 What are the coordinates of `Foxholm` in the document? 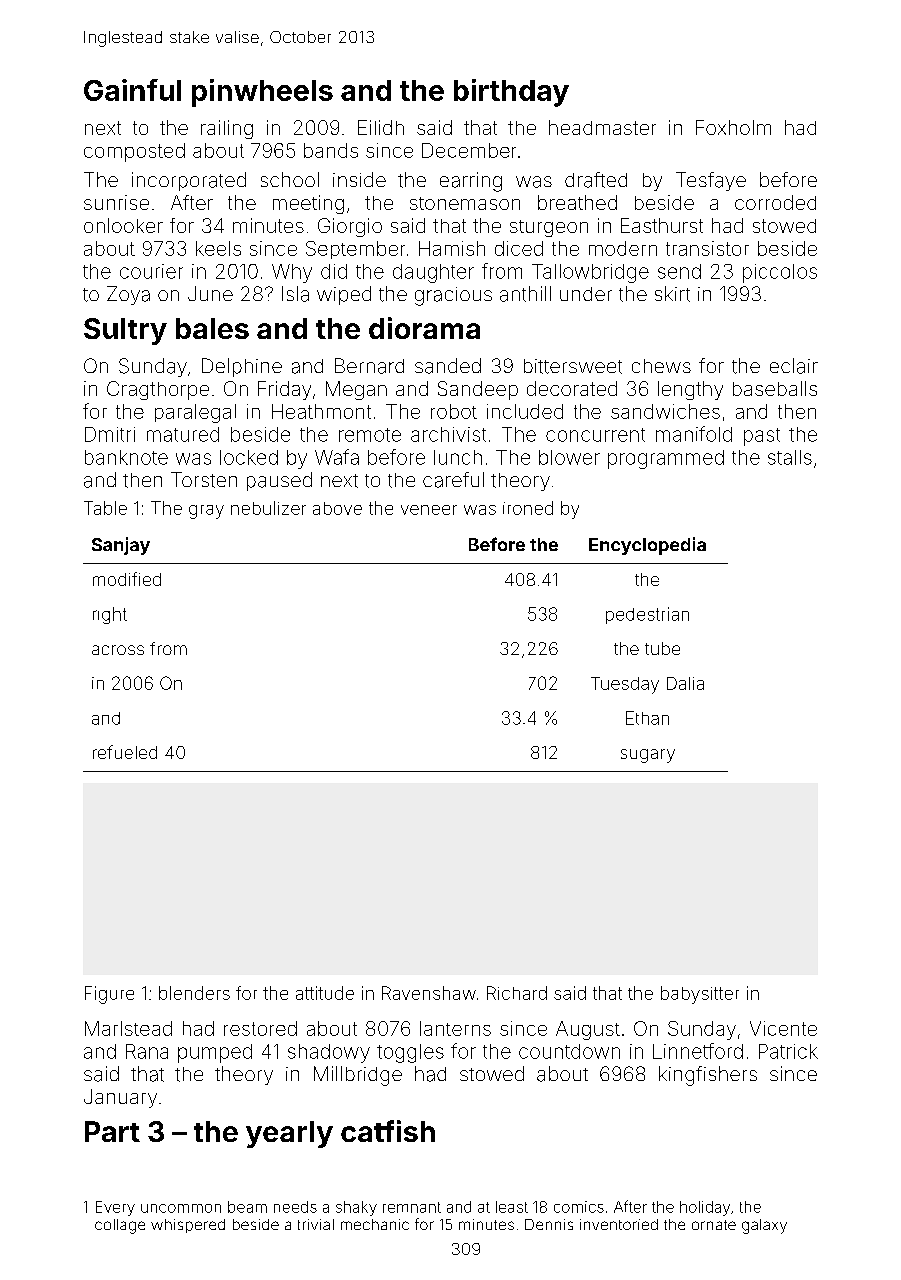 It's located at (733, 127).
